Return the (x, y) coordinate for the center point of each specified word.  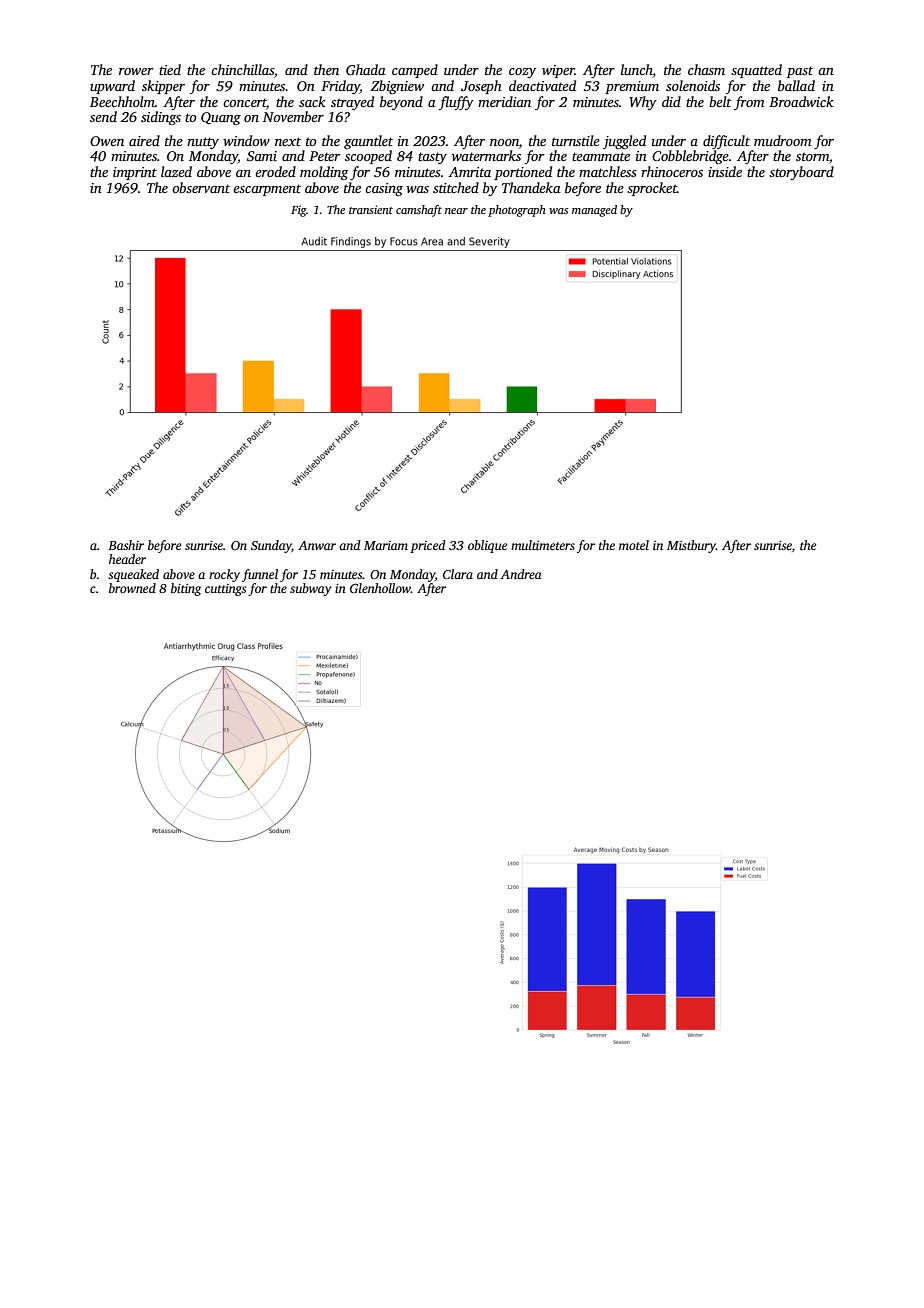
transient (371, 209)
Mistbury (691, 546)
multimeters (543, 545)
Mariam (386, 545)
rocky (224, 575)
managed (594, 211)
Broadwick (801, 101)
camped (415, 71)
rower (136, 71)
